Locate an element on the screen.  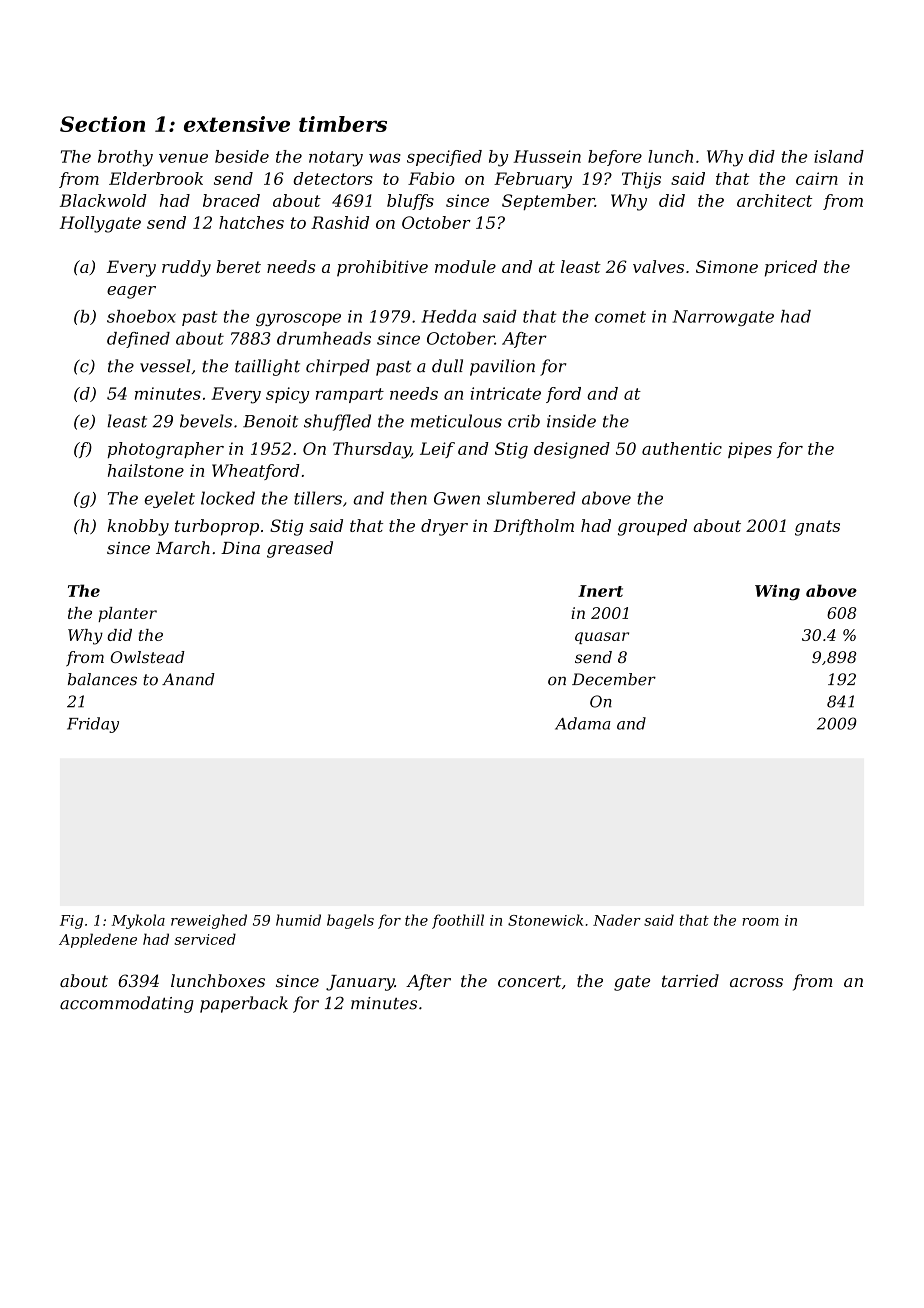
turboprop is located at coordinates (217, 527).
